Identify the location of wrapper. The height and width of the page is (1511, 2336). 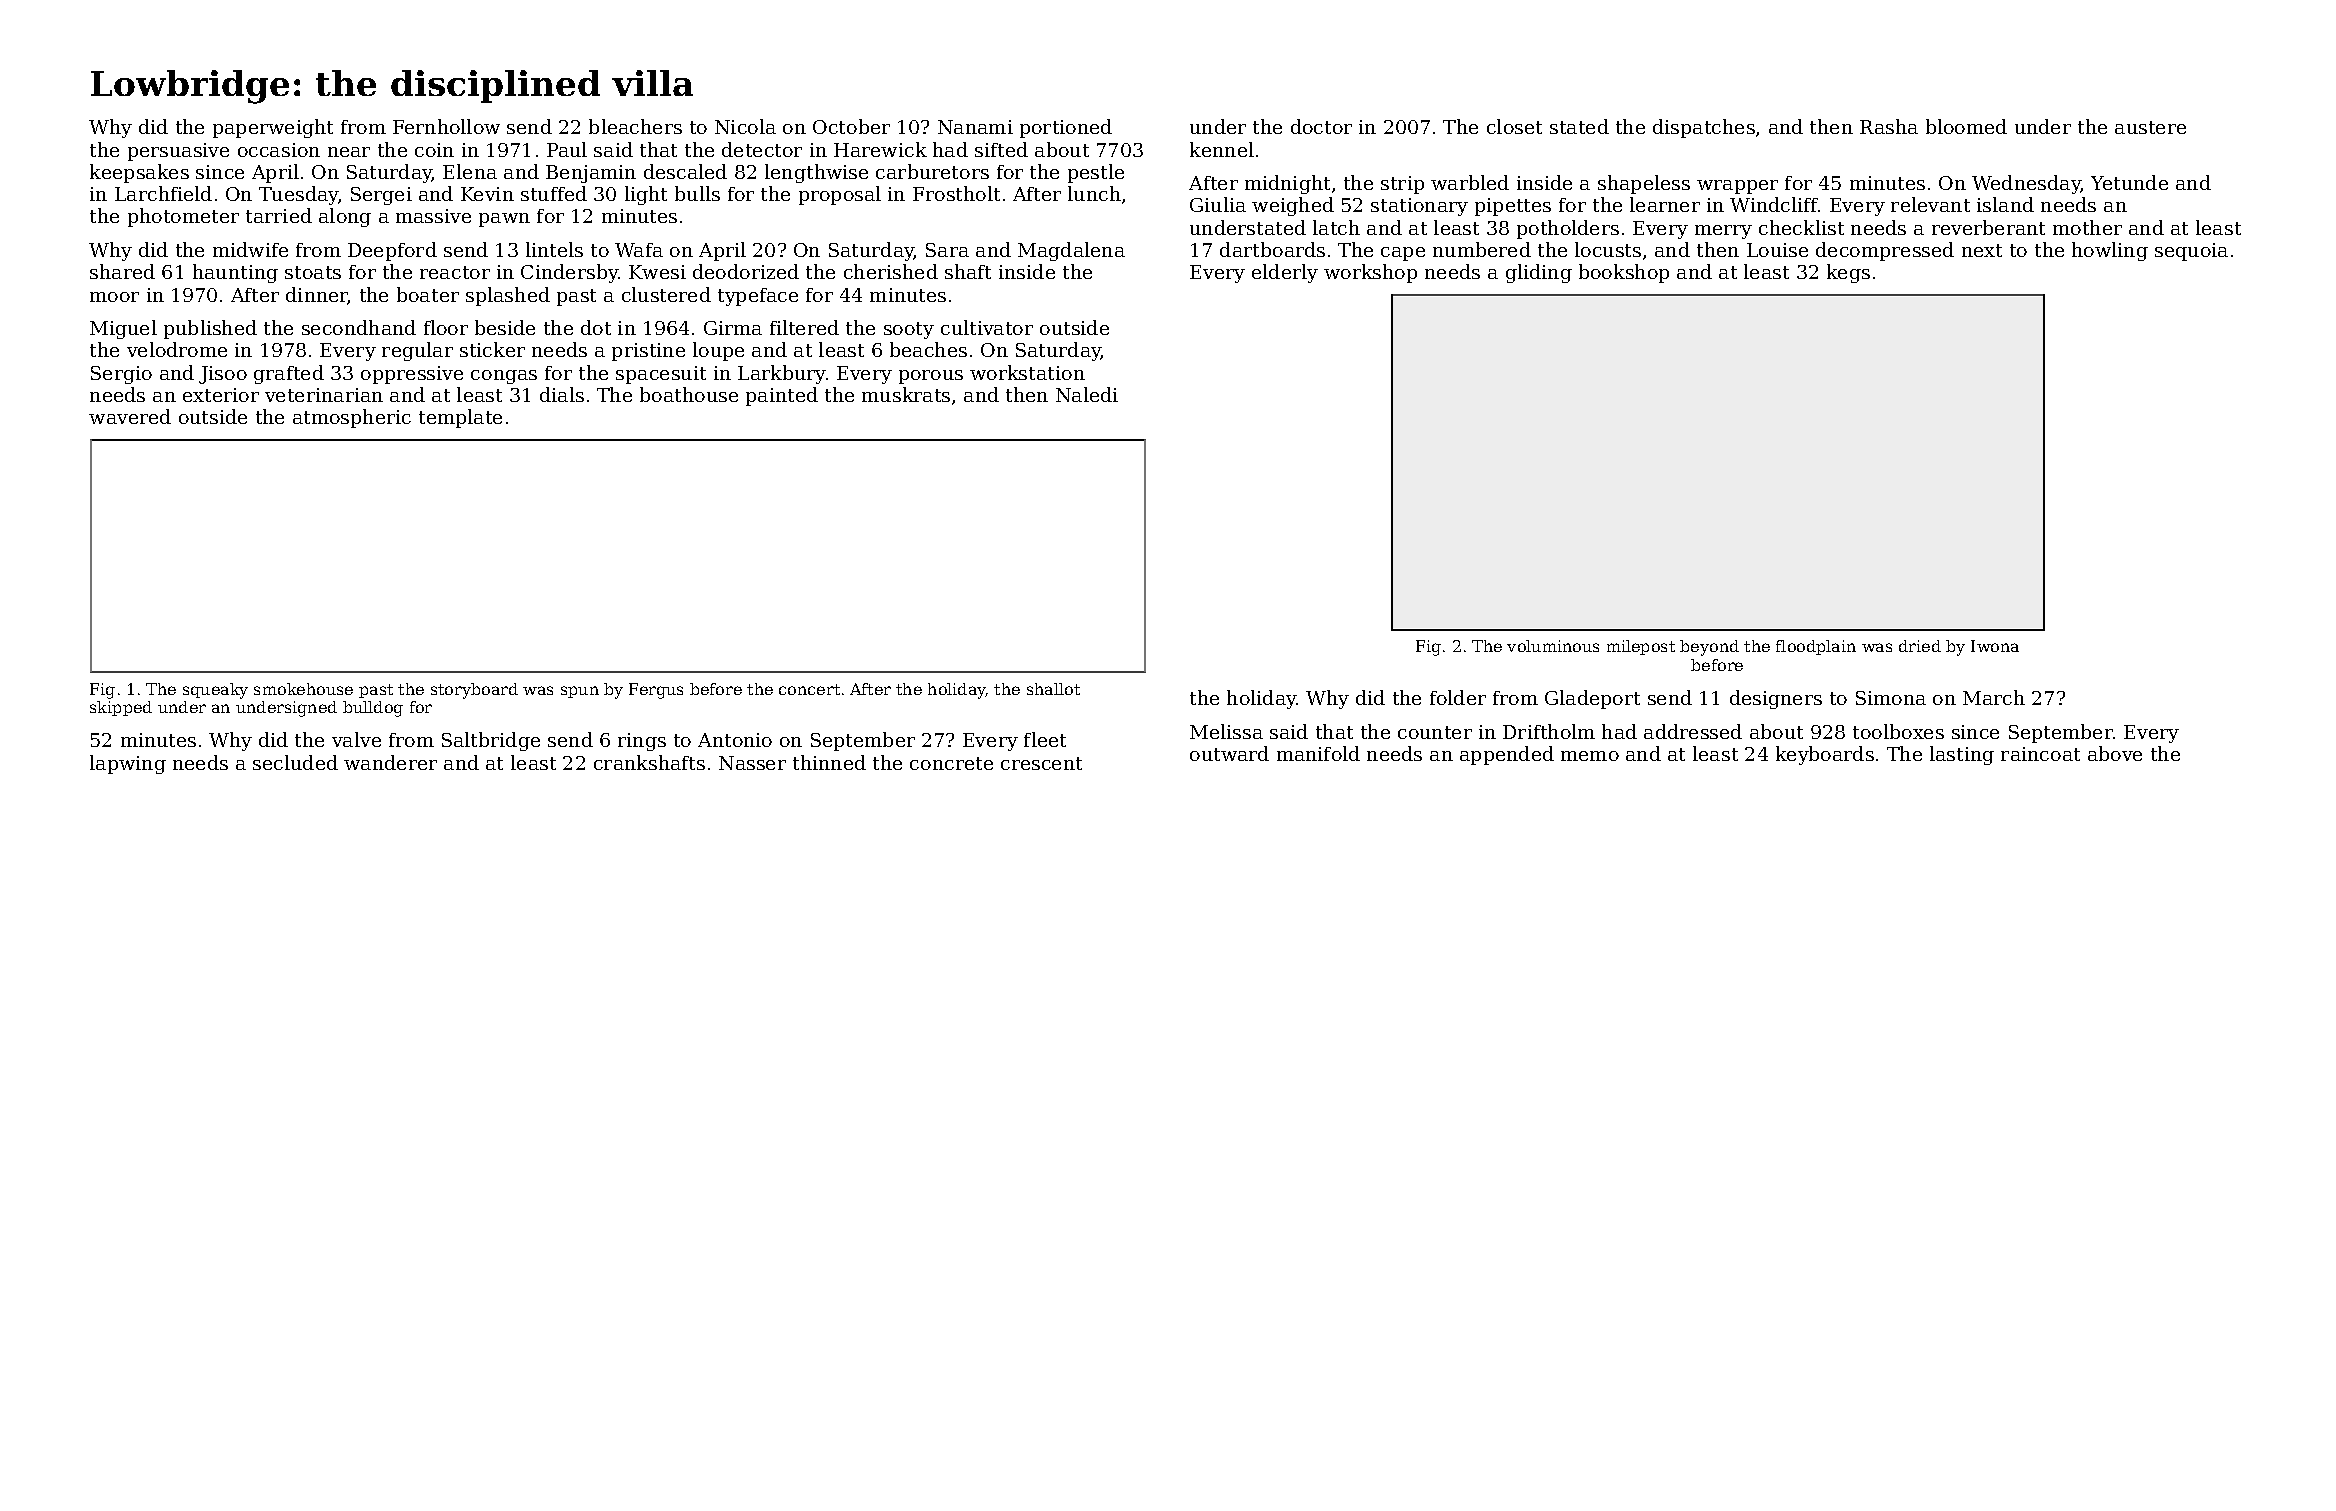
(1737, 187).
